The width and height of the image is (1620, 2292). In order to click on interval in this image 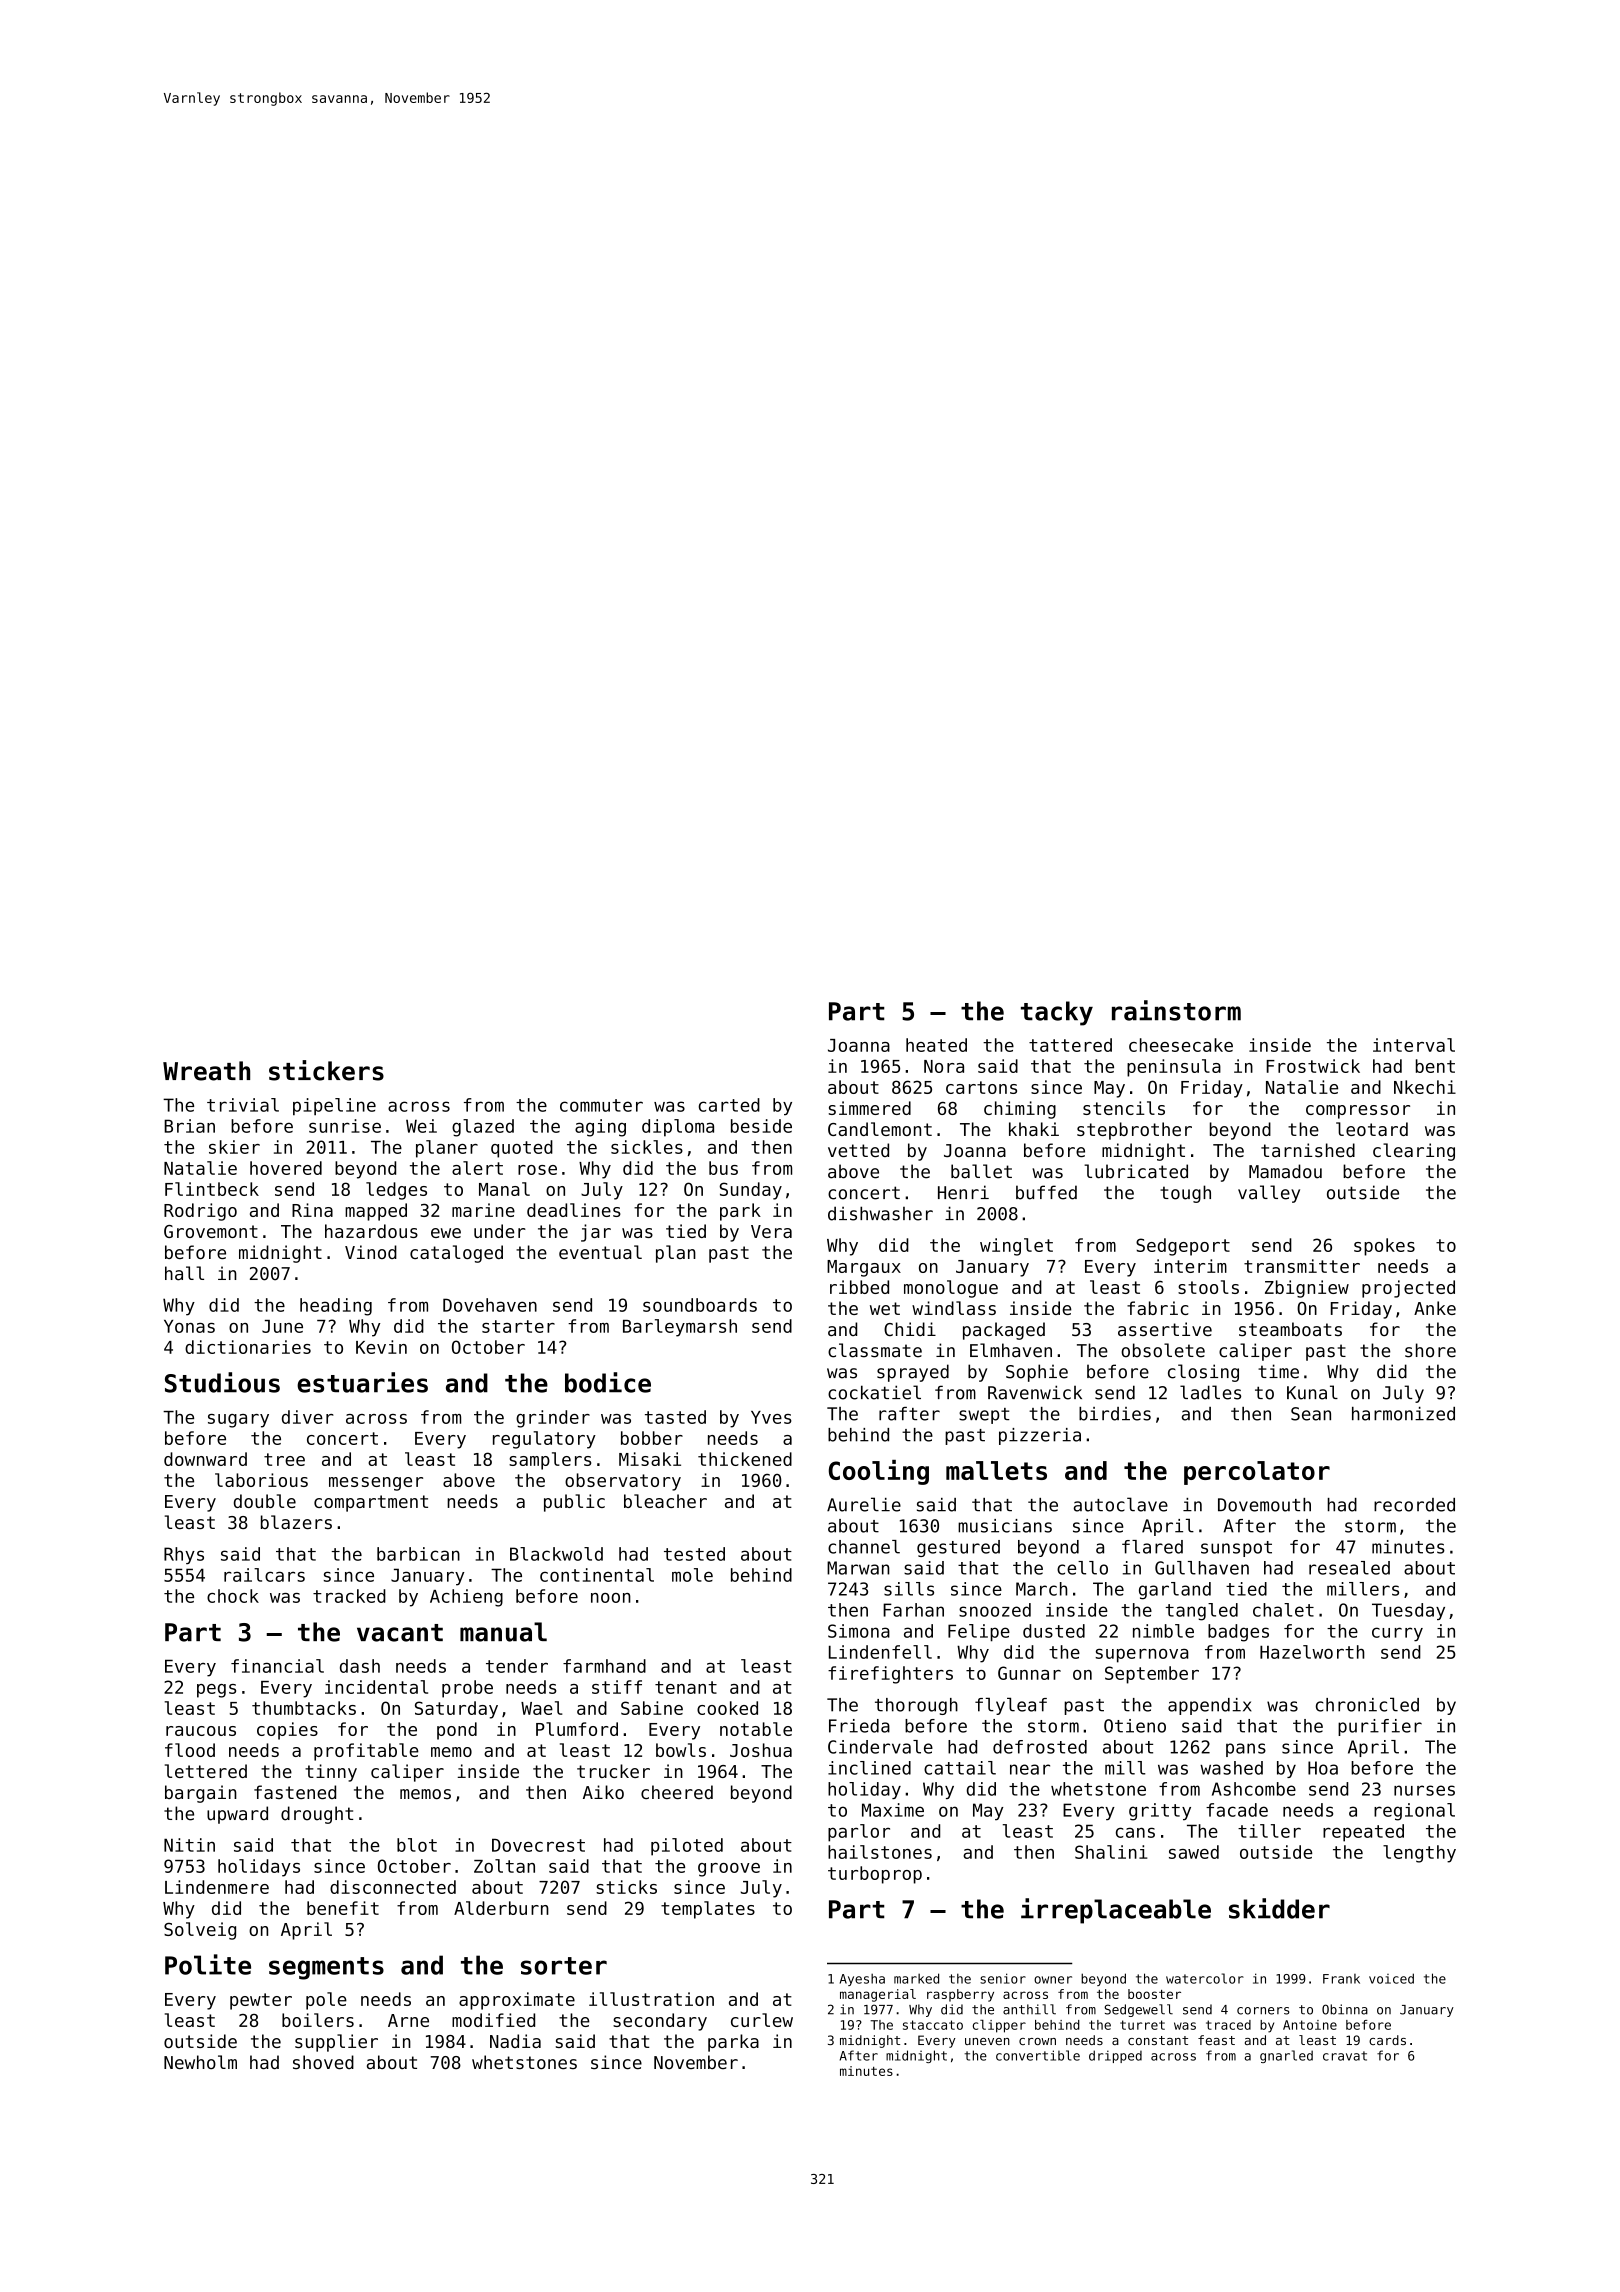, I will do `click(1414, 1045)`.
